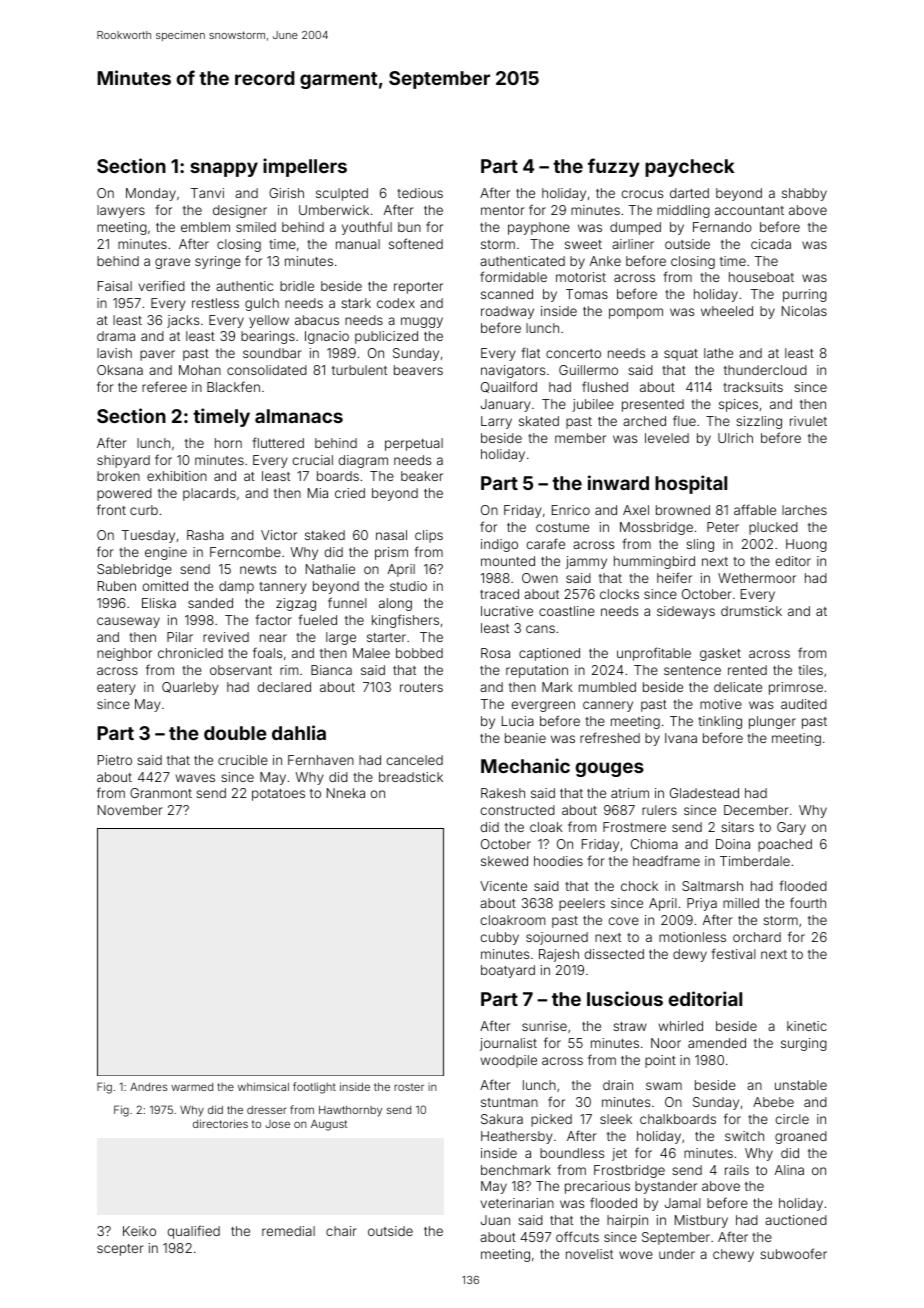  Describe the element at coordinates (656, 528) in the document. I see `Mossbridge` at that location.
